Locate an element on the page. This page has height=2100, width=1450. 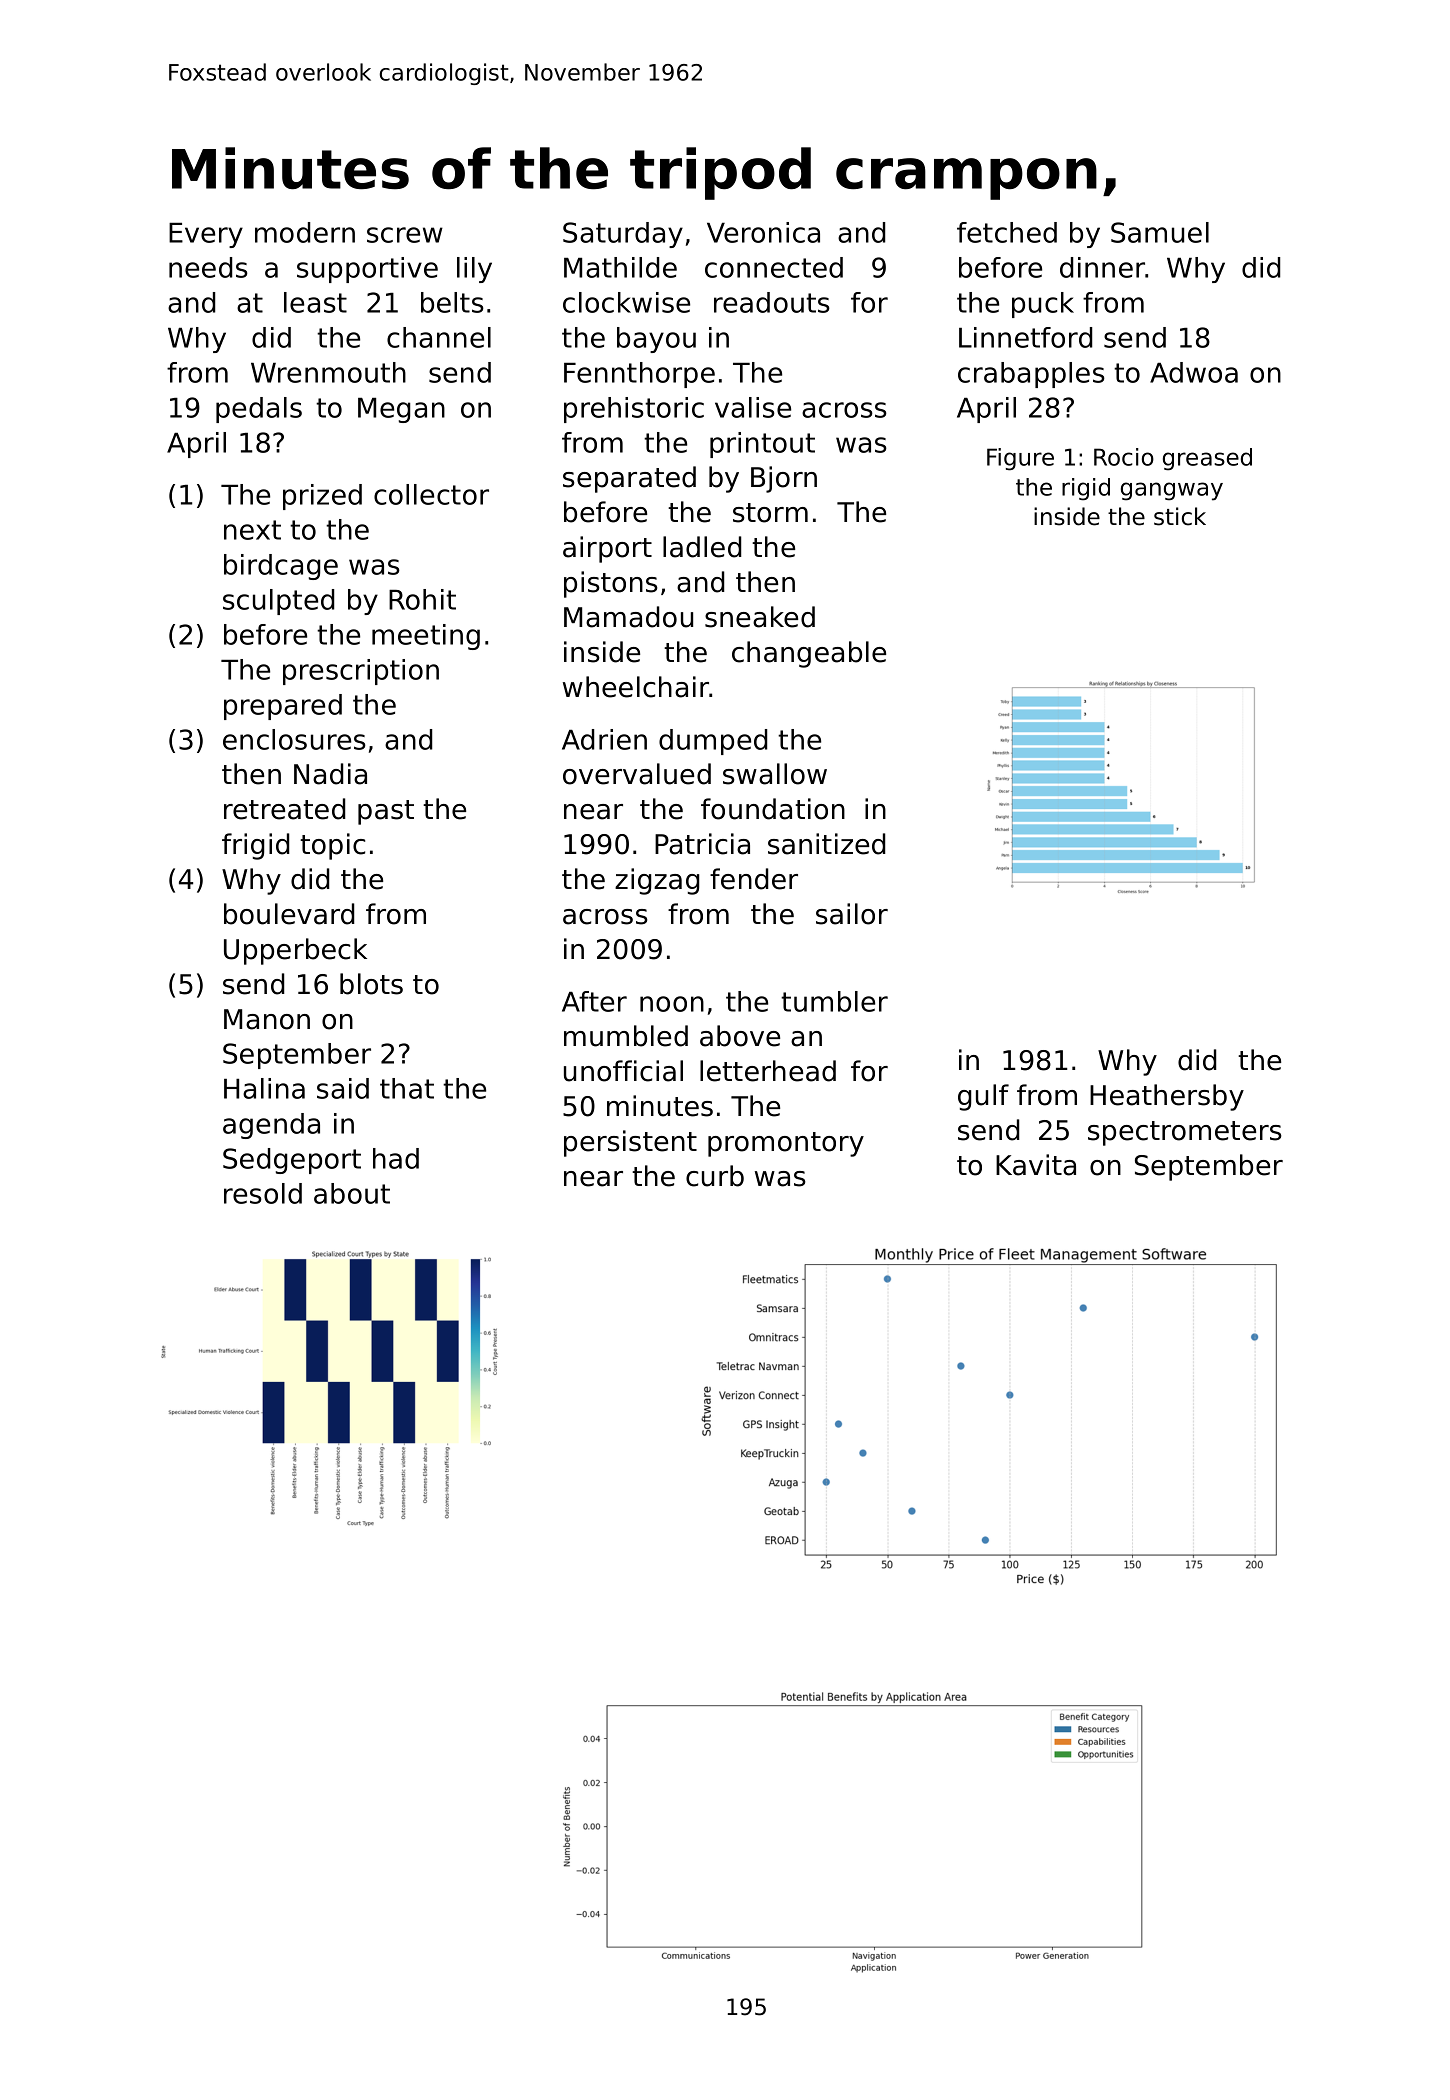
fender is located at coordinates (754, 879).
